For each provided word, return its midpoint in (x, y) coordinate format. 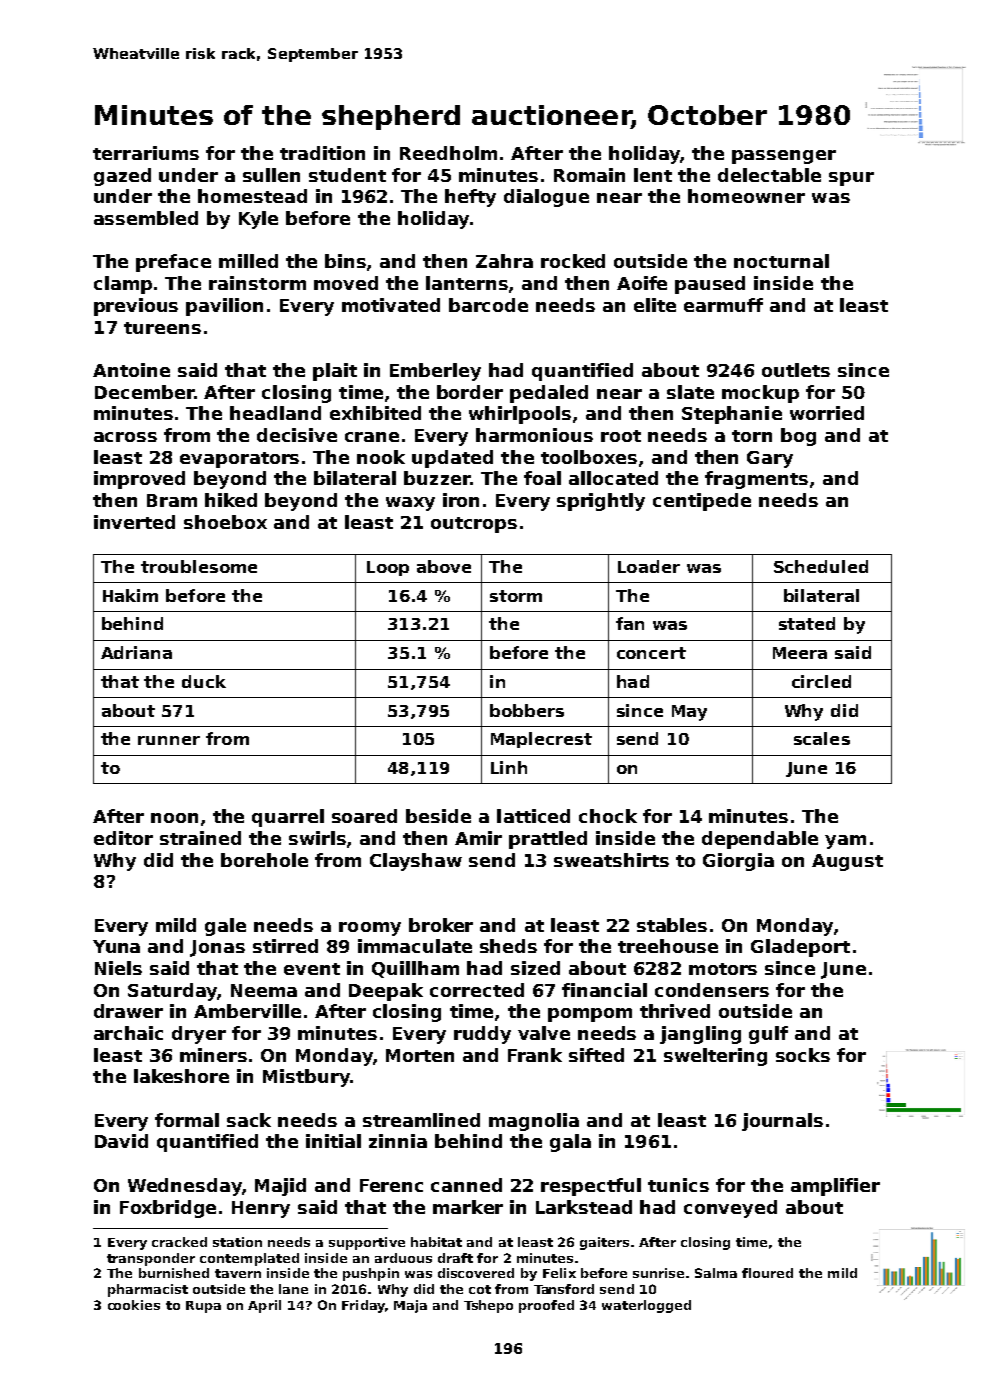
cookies (134, 1305)
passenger (784, 157)
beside (438, 816)
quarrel (288, 818)
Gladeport (800, 948)
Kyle (258, 220)
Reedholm (448, 153)
